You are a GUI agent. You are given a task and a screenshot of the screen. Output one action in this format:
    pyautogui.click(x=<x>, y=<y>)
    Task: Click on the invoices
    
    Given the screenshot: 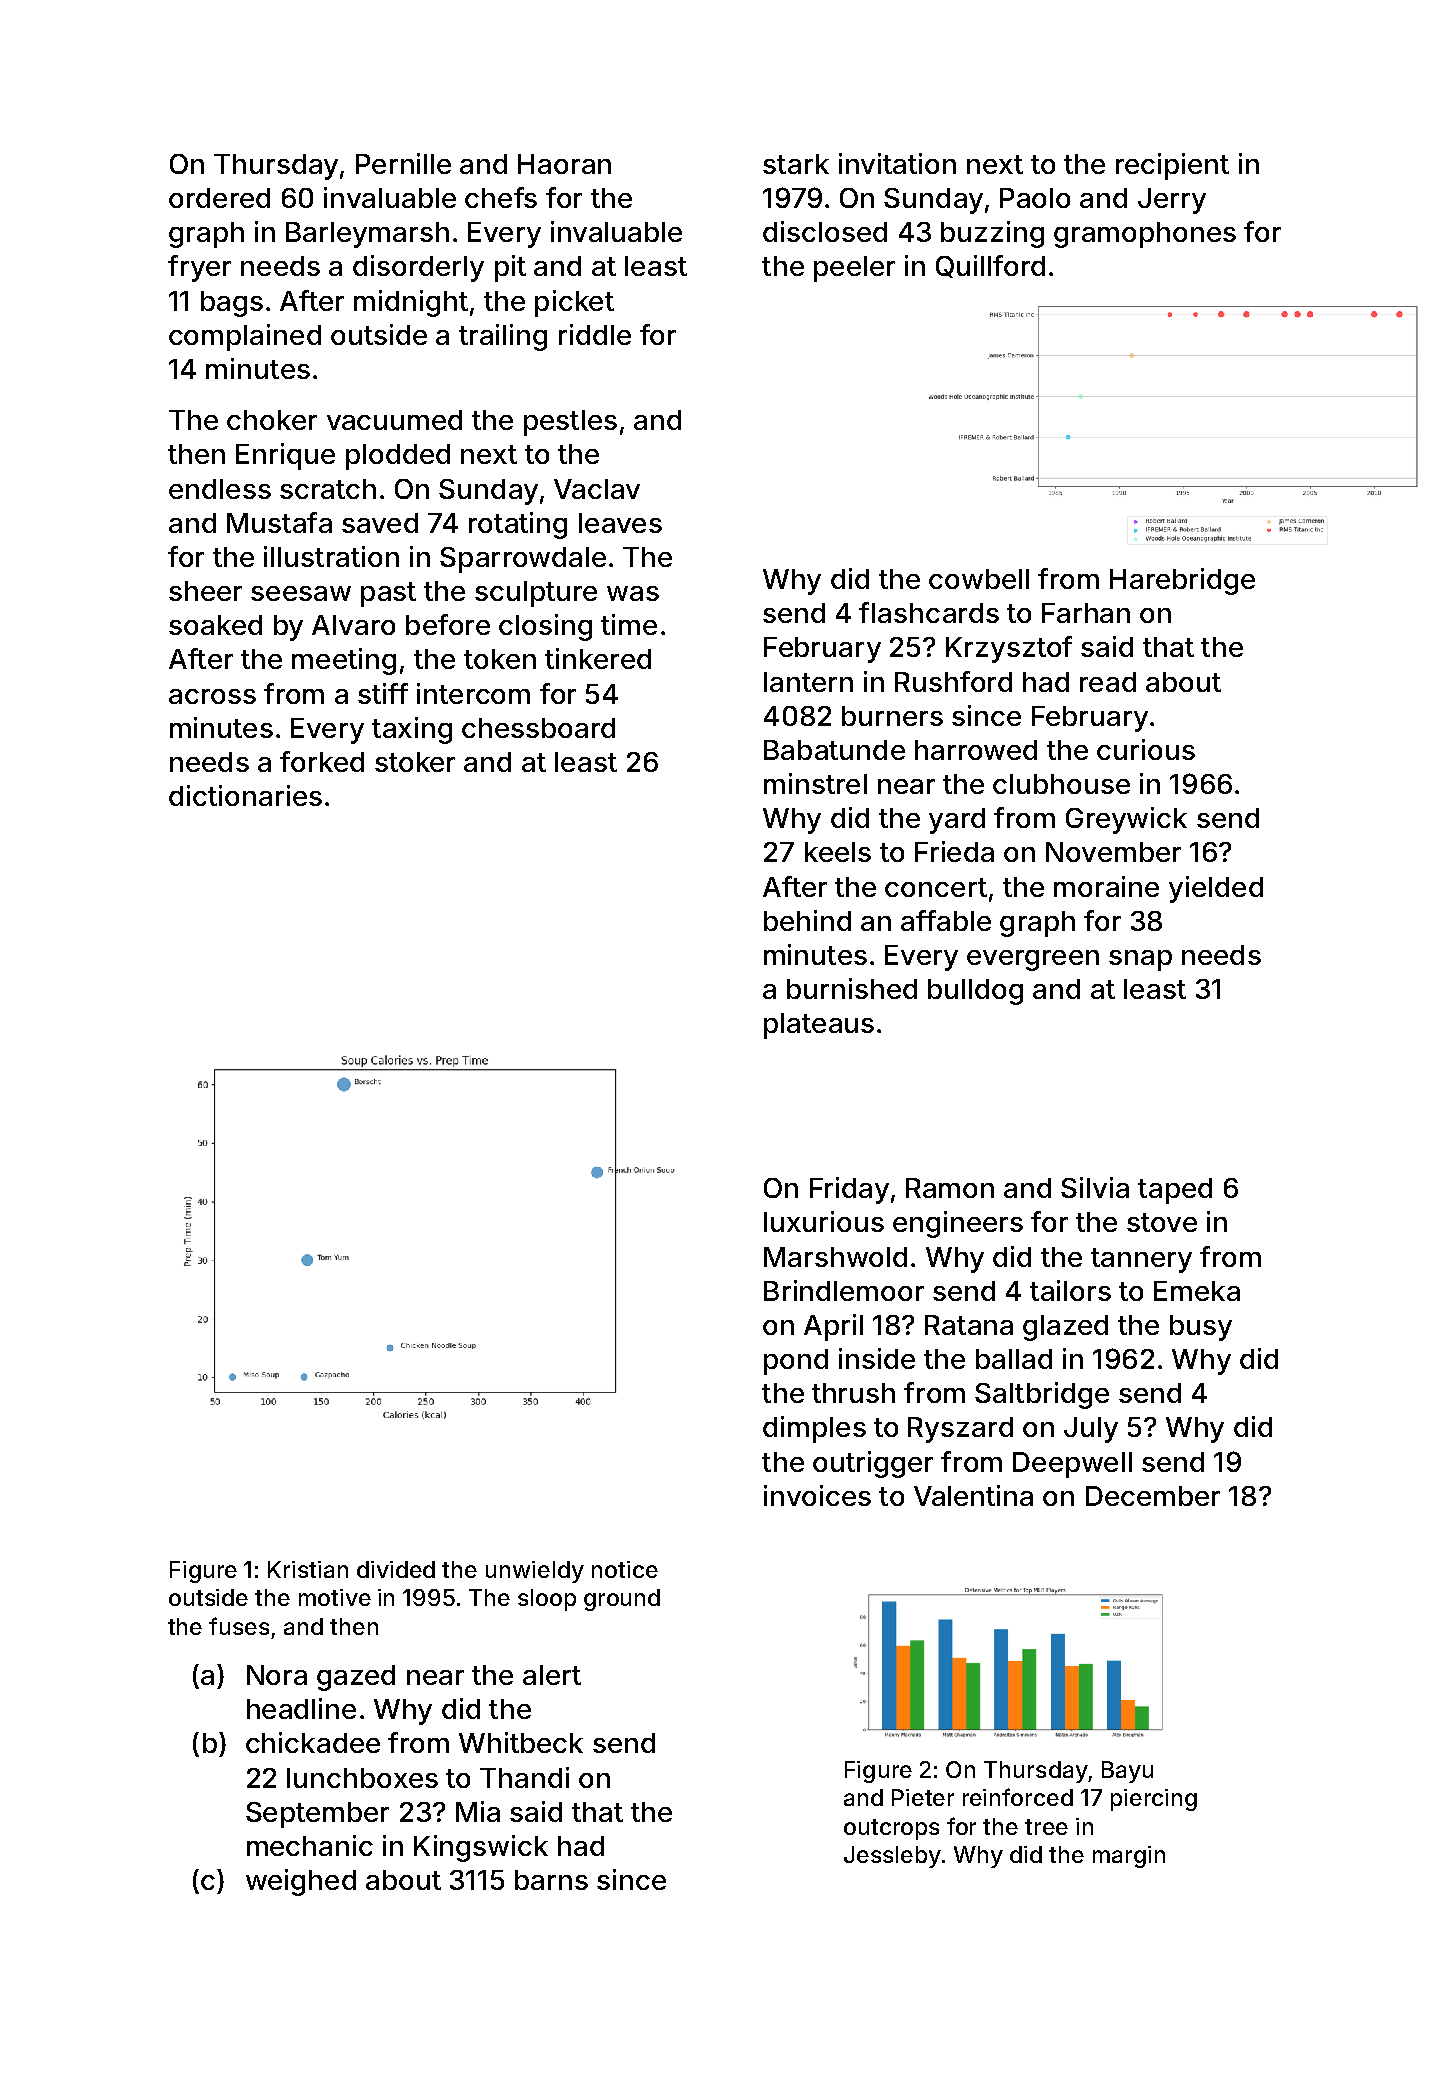 What is the action you would take?
    pyautogui.click(x=817, y=1495)
